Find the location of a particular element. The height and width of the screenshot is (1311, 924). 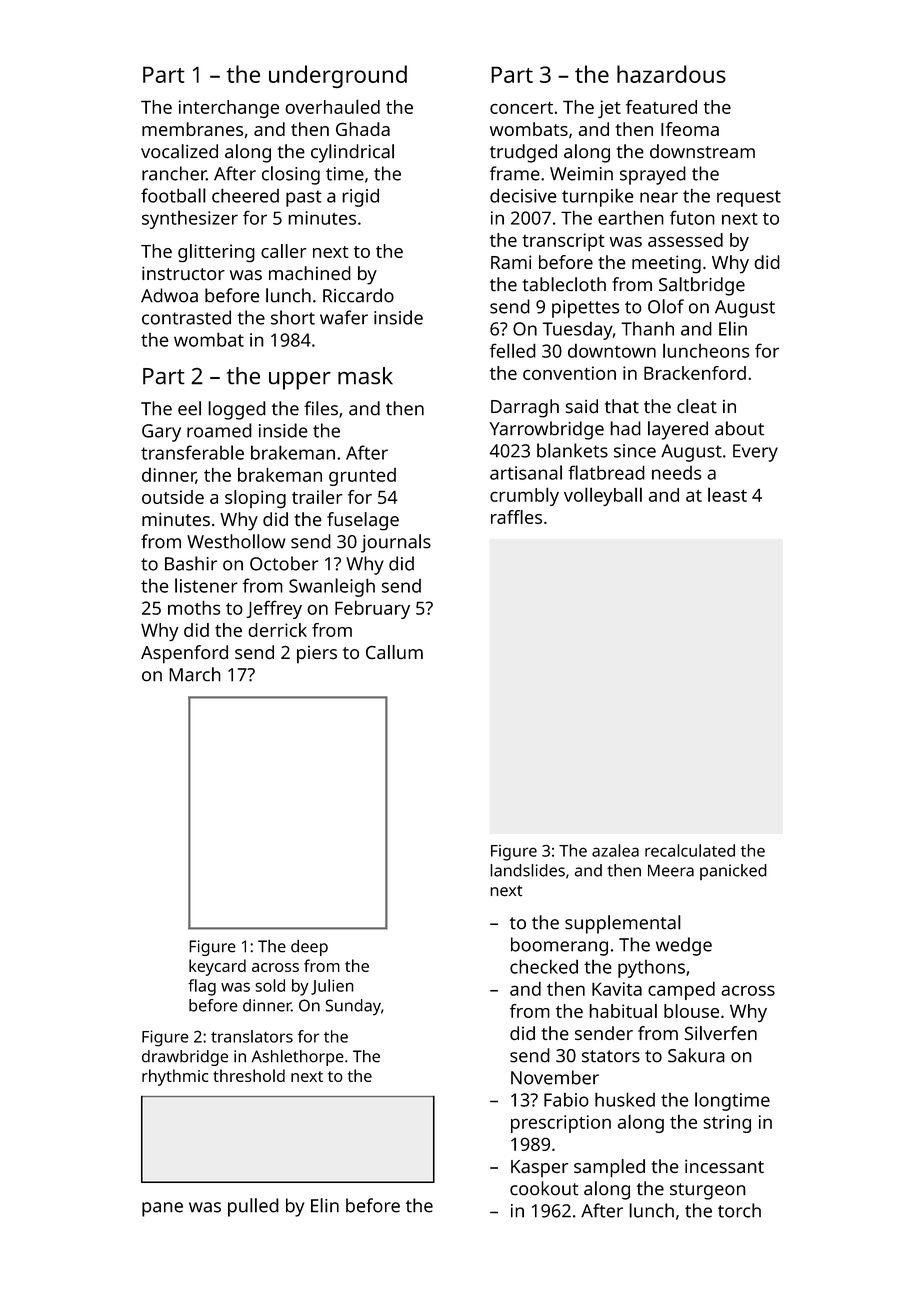

pulled is located at coordinates (253, 1207).
